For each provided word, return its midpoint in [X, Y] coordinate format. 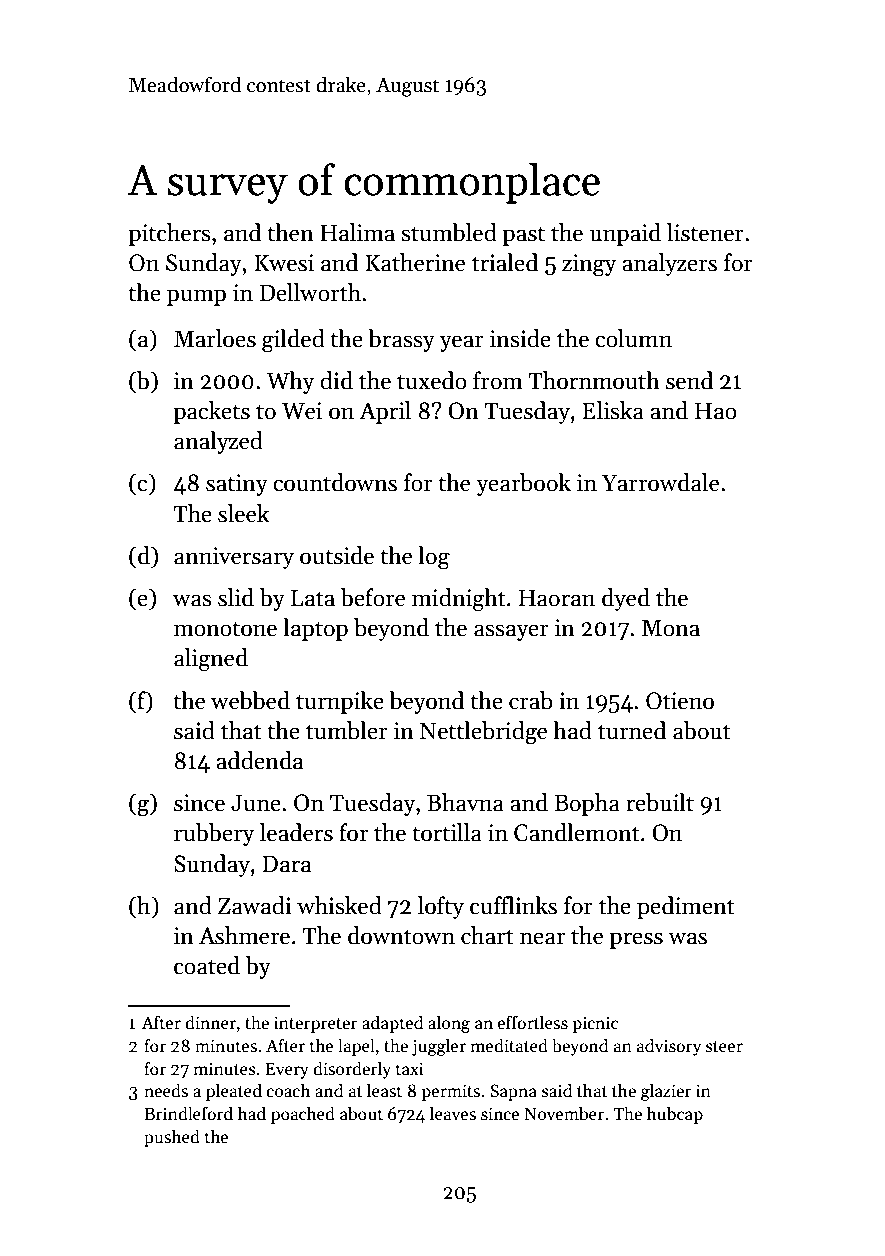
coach [288, 1090]
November [564, 1113]
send [689, 380]
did [336, 380]
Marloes [215, 338]
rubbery [214, 834]
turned [632, 730]
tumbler [347, 730]
